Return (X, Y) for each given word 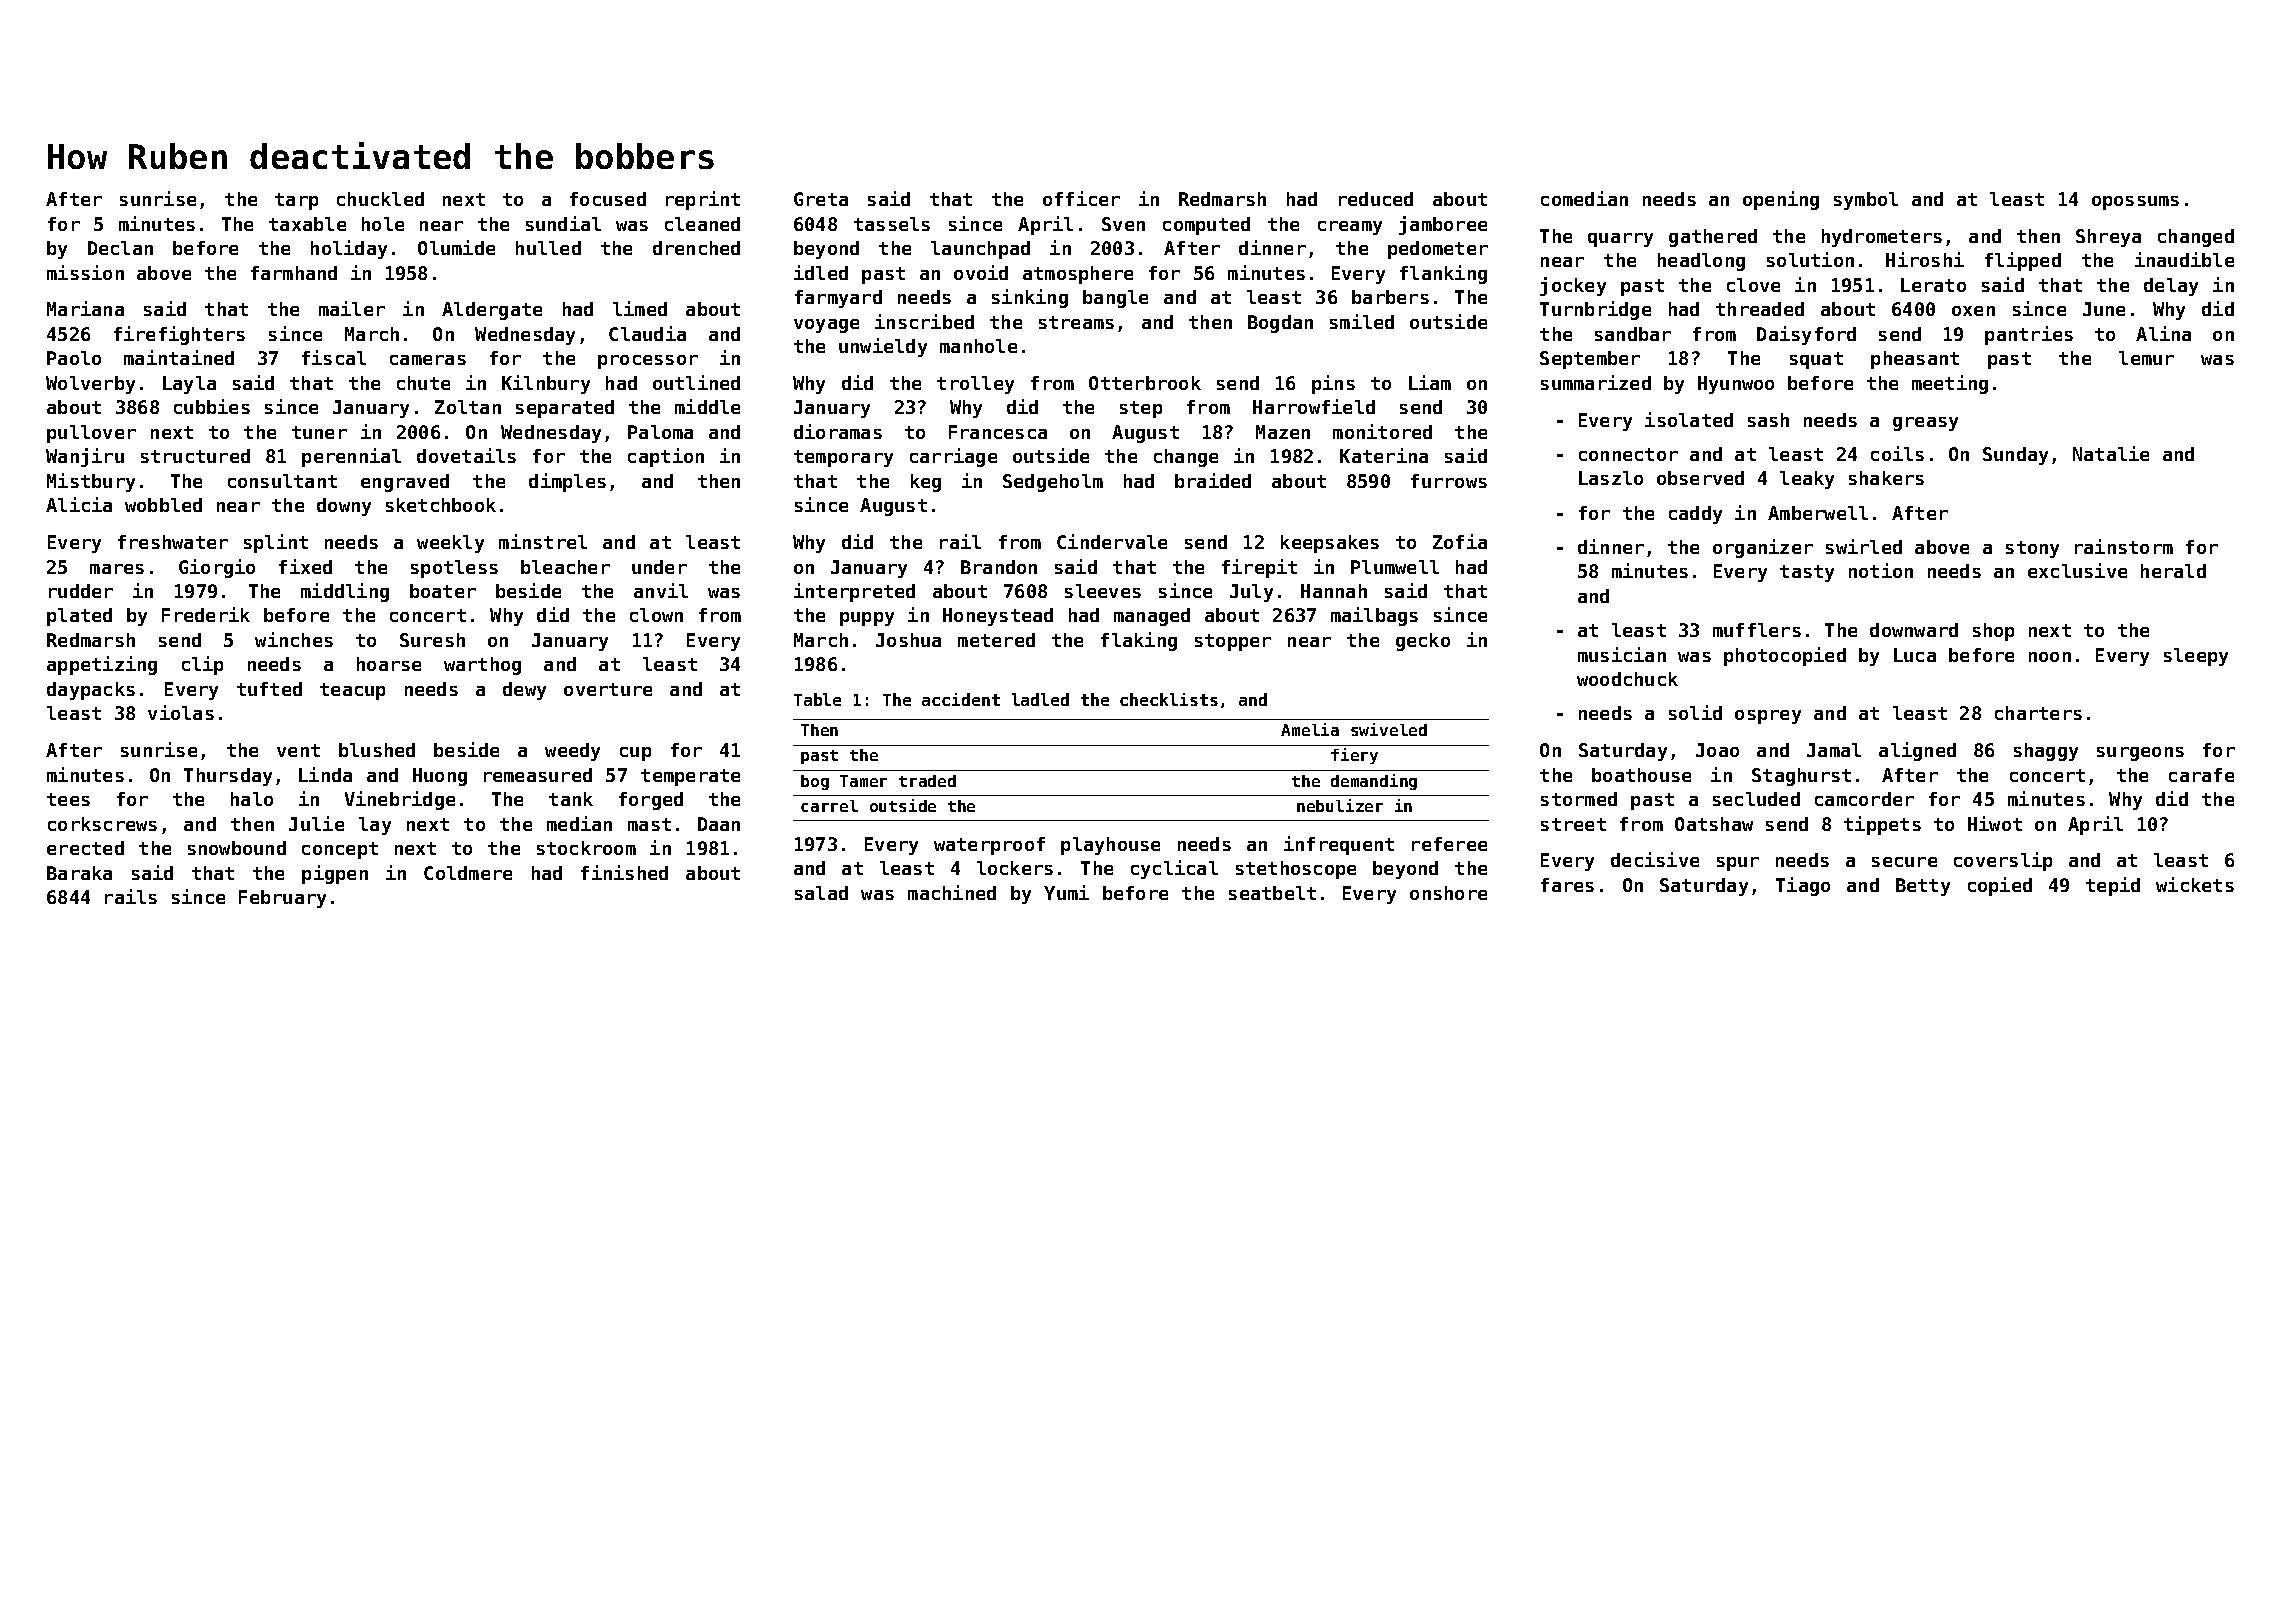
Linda (325, 774)
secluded (1756, 799)
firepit (1259, 568)
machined (952, 892)
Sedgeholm (1053, 483)
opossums (2135, 203)
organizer (1763, 548)
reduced (1376, 199)
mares (117, 569)
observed (1700, 478)
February (282, 899)
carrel (829, 806)
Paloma (660, 432)
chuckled (380, 199)
